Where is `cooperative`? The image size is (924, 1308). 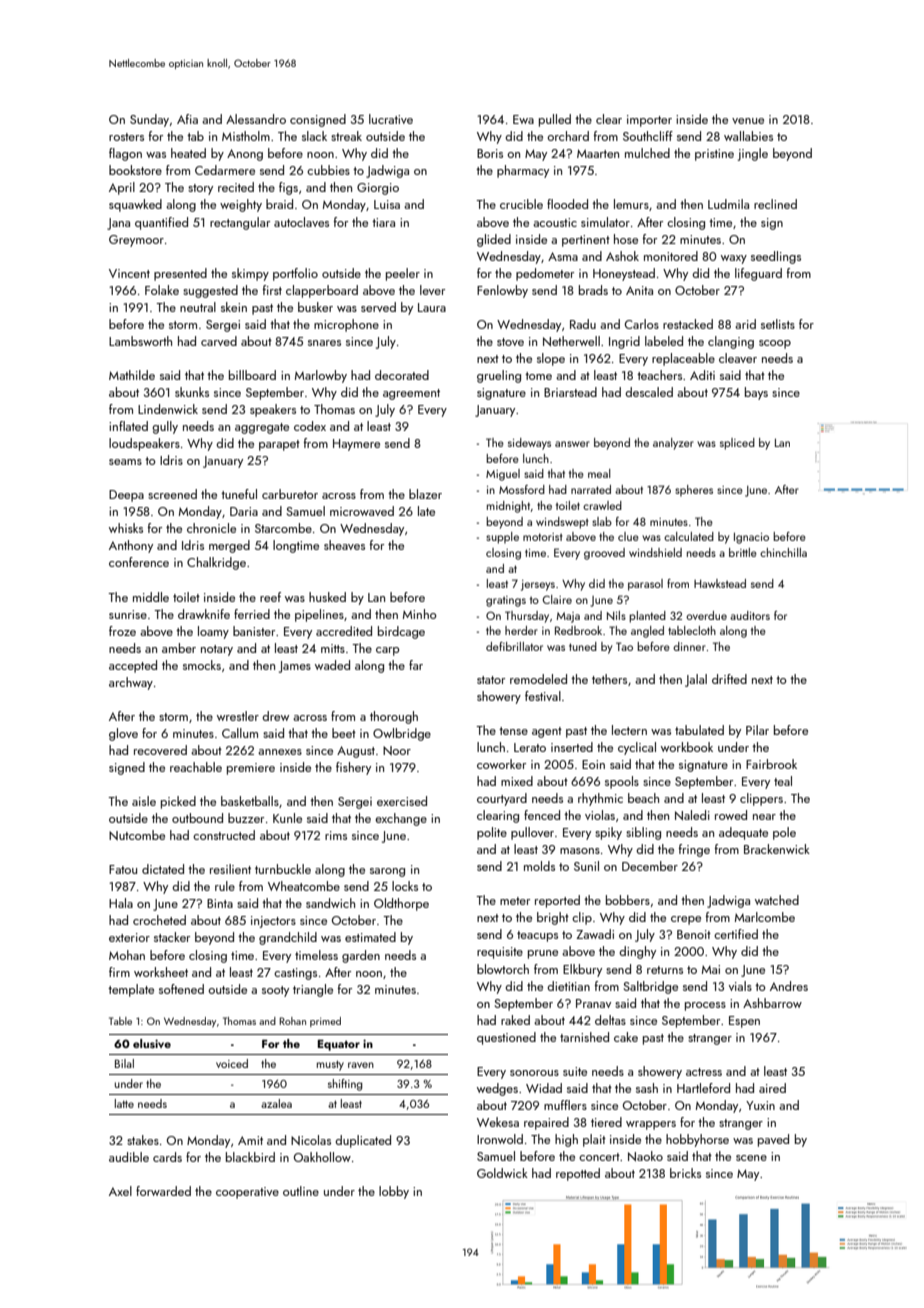 cooperative is located at coordinates (247, 1193).
